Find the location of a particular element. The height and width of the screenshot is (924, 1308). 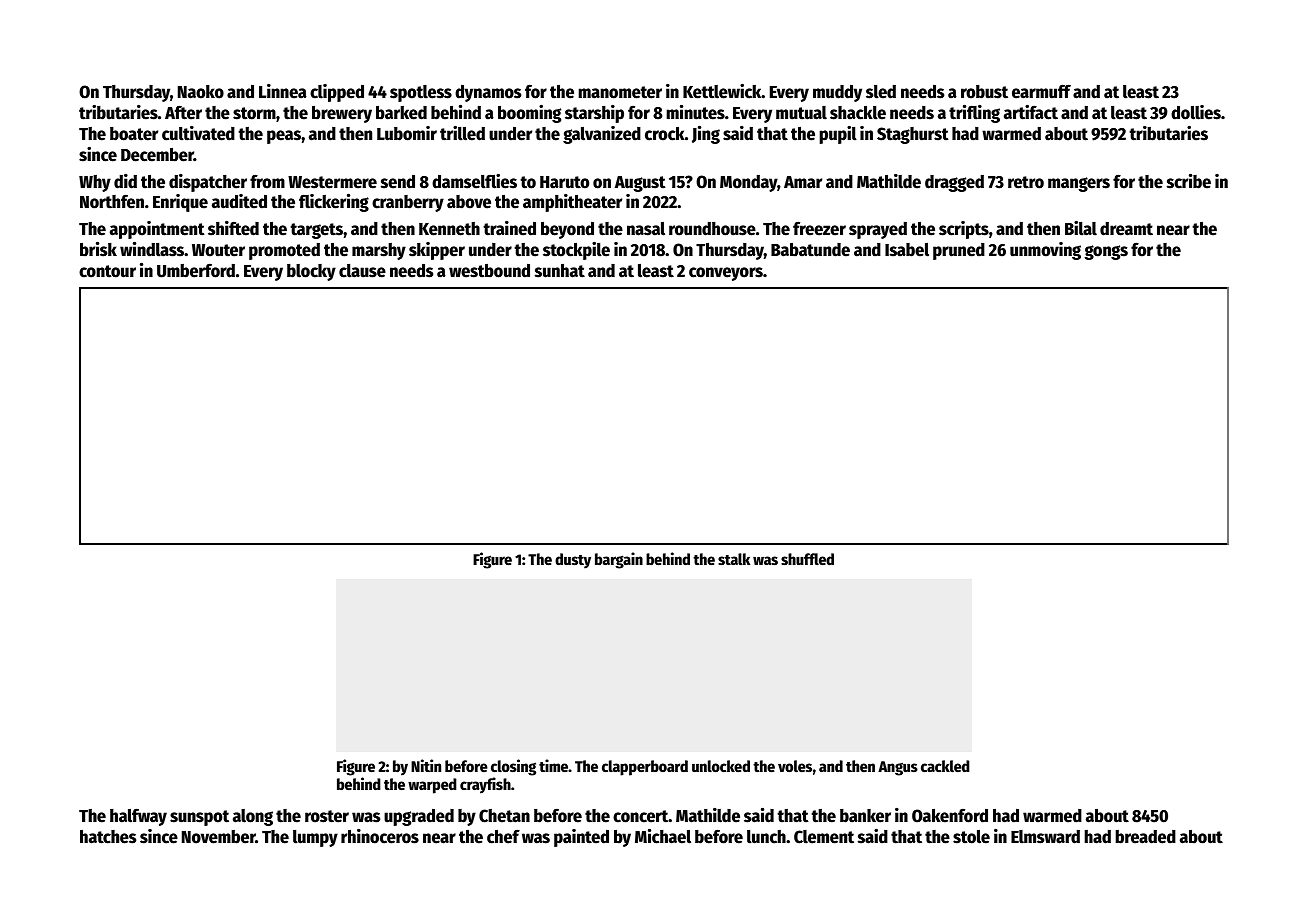

sled is located at coordinates (881, 92).
